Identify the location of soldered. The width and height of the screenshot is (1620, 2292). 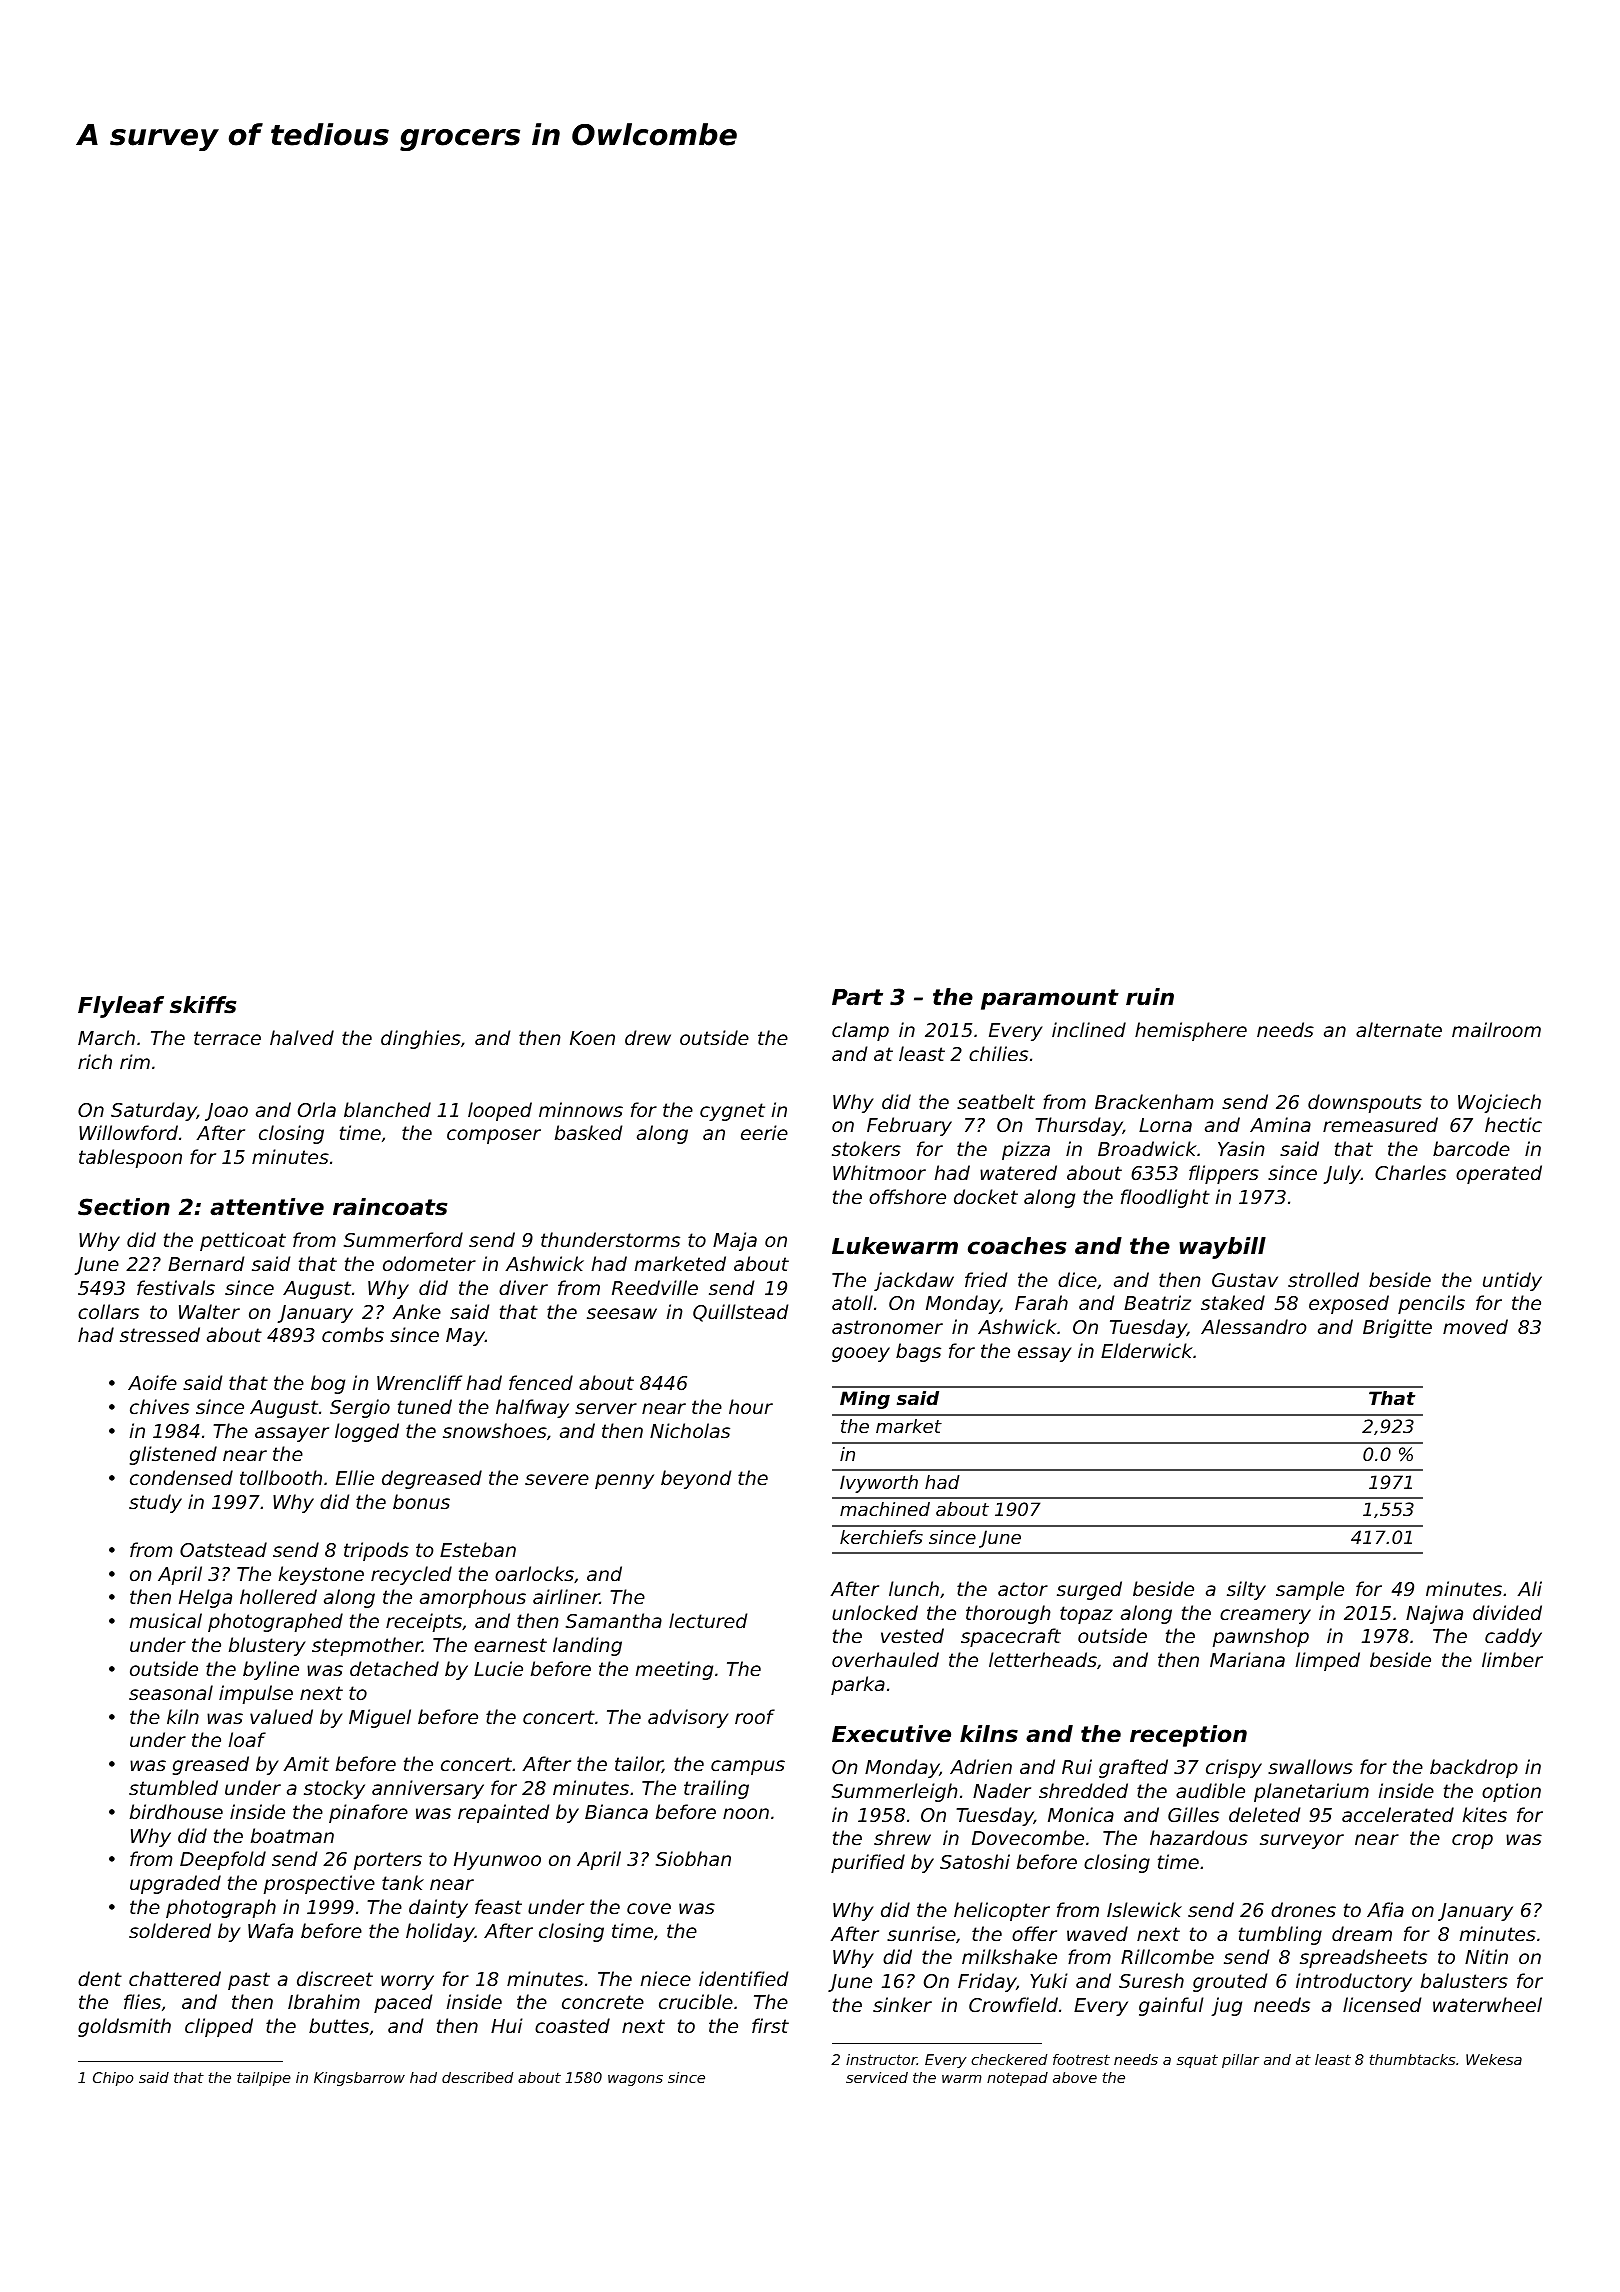
(170, 1930).
